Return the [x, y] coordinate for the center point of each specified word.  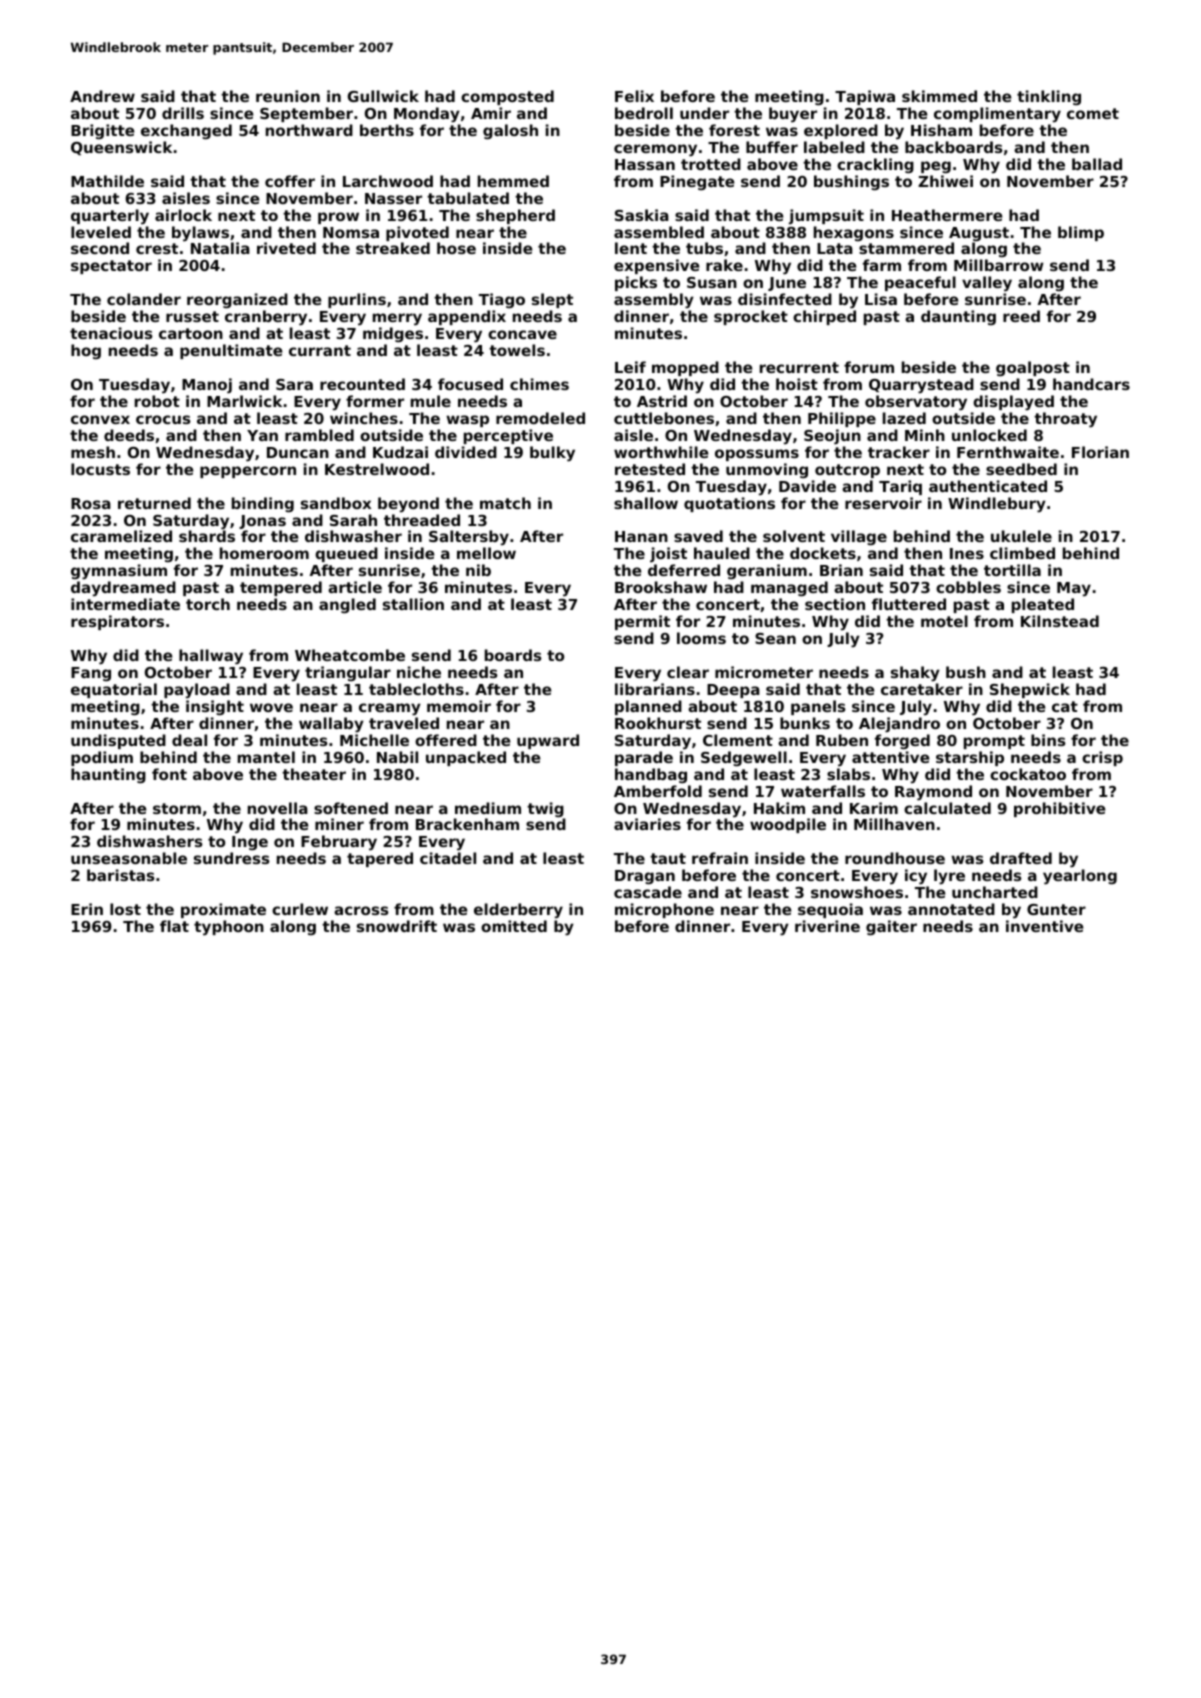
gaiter [891, 928]
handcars [1091, 384]
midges [393, 335]
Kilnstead [1060, 621]
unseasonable [129, 858]
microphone [664, 910]
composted [507, 97]
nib [478, 570]
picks [636, 283]
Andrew [102, 96]
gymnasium [119, 572]
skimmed [939, 96]
